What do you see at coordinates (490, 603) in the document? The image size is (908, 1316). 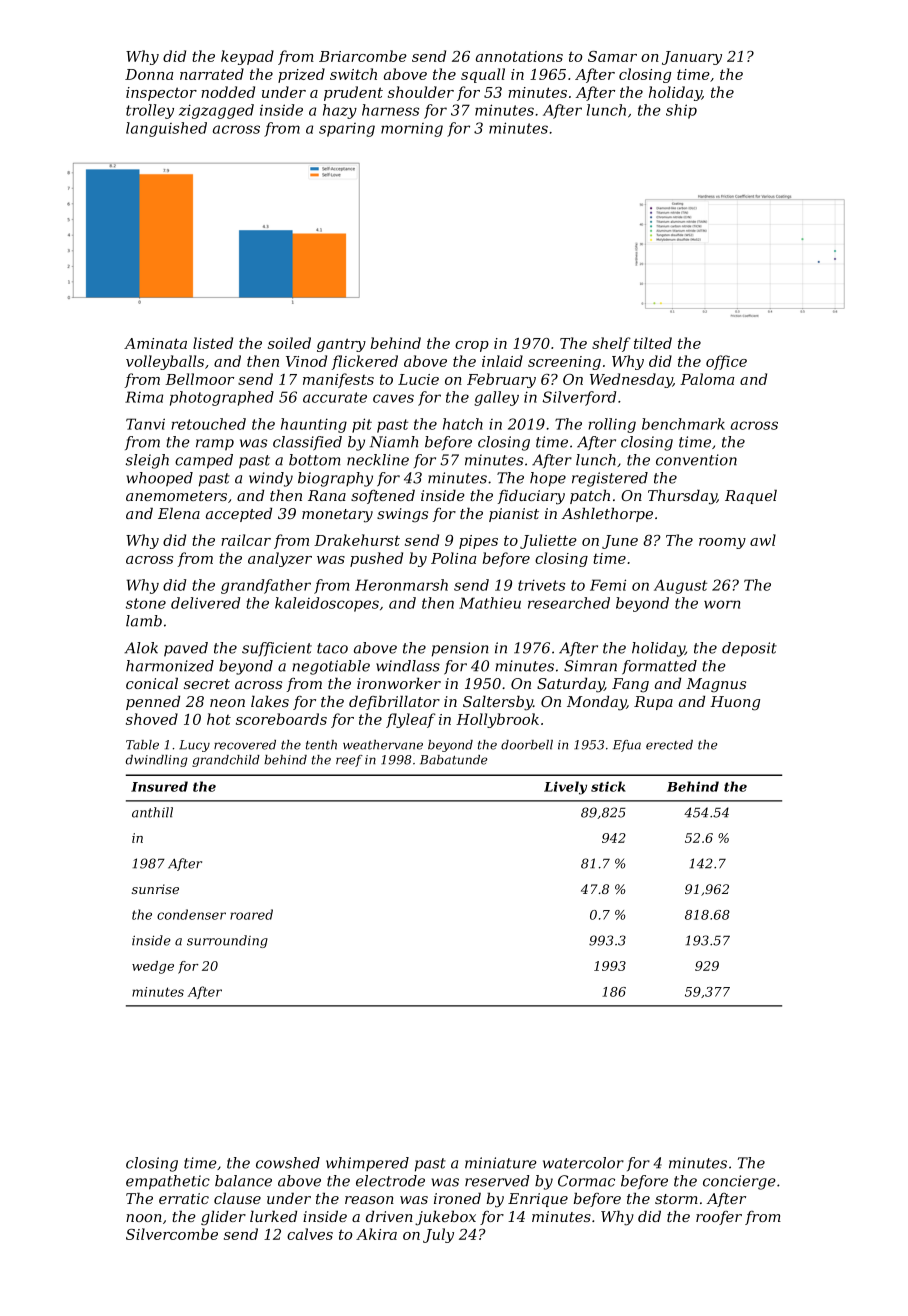 I see `Mathieu` at bounding box center [490, 603].
